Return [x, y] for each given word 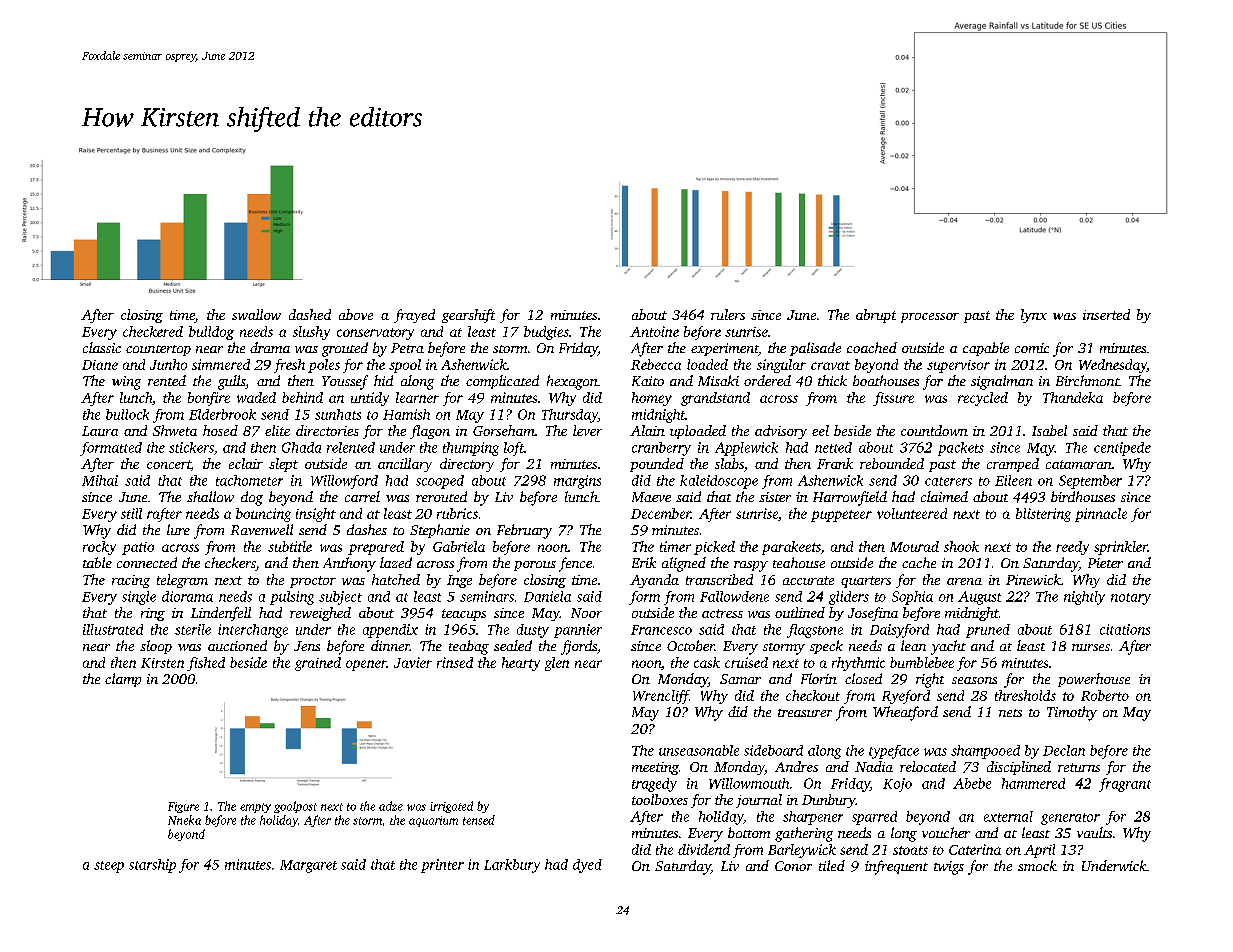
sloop [156, 647]
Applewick [746, 449]
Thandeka [1073, 397]
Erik [644, 562]
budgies [546, 333]
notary [1131, 599]
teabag [469, 647]
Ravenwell [262, 529]
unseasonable [699, 750]
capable [986, 349]
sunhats [338, 414]
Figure [183, 807]
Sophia [912, 598]
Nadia [874, 766]
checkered [153, 331]
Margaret [308, 866]
